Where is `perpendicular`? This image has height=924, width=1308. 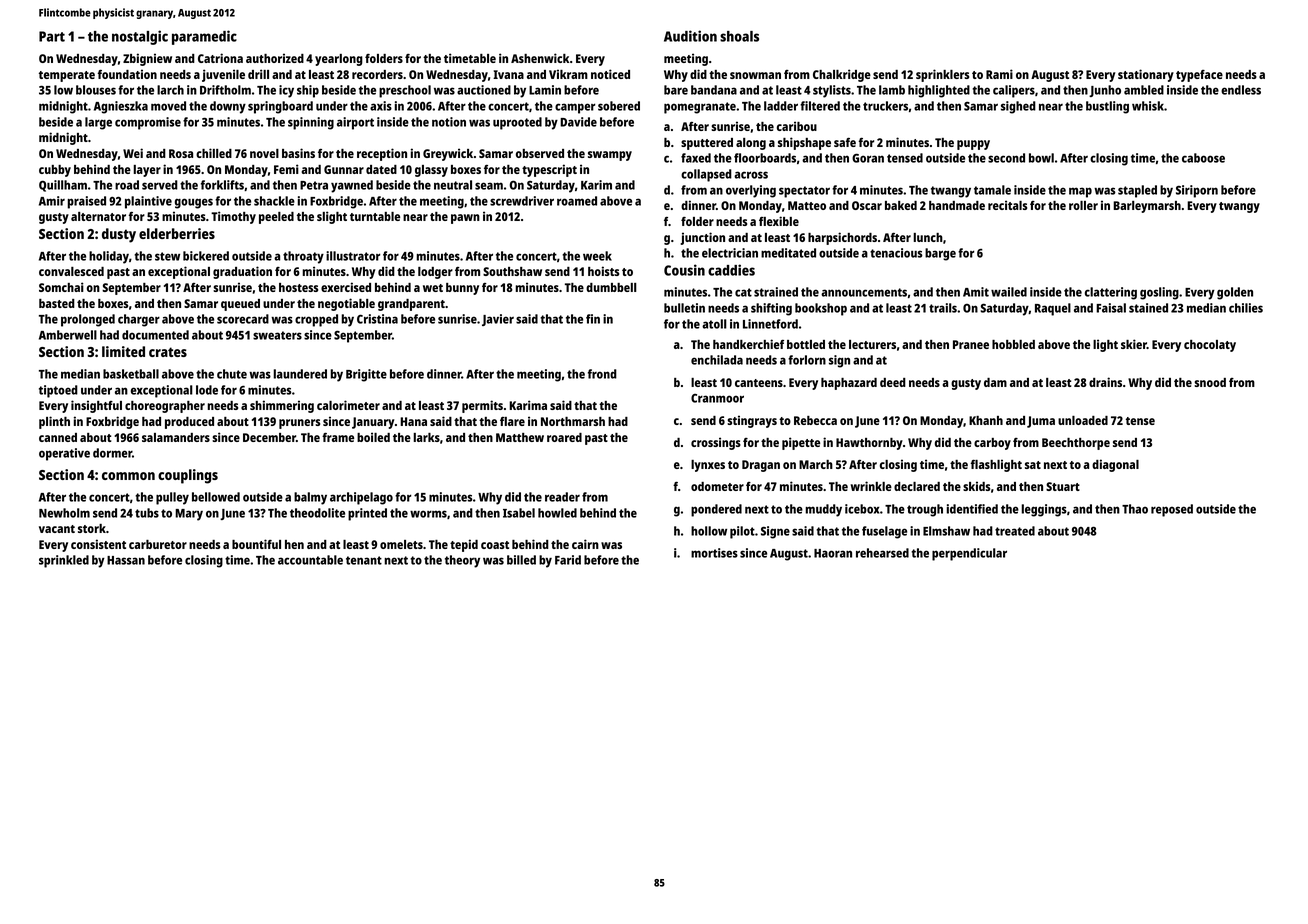 perpendicular is located at coordinates (969, 554).
